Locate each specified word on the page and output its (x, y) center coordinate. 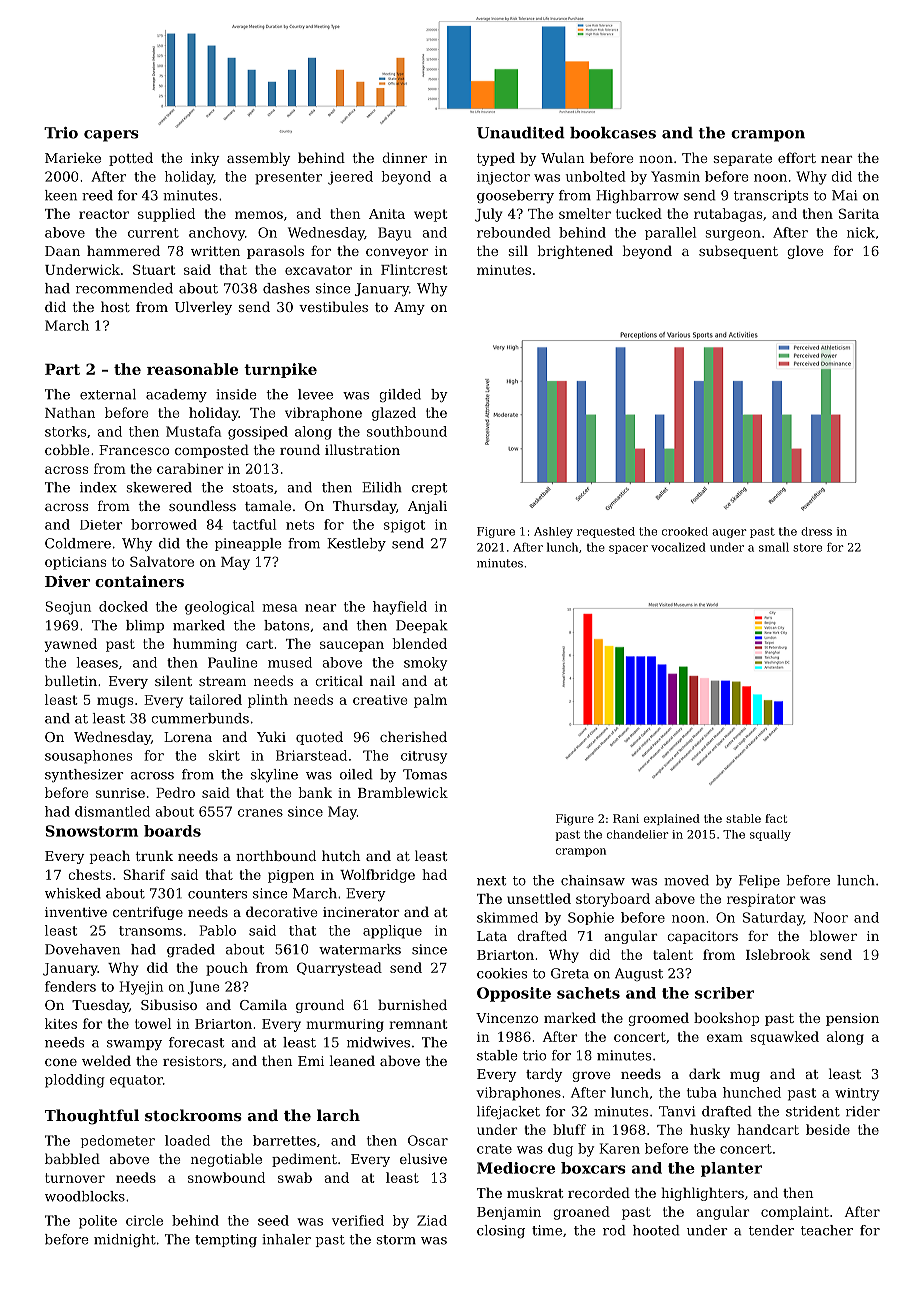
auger (729, 533)
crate (494, 1149)
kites (61, 1023)
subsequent (738, 252)
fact (776, 818)
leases (97, 662)
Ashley (553, 532)
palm (430, 701)
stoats (253, 488)
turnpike (280, 370)
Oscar (428, 1140)
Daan (62, 251)
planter (731, 1169)
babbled (72, 1158)
